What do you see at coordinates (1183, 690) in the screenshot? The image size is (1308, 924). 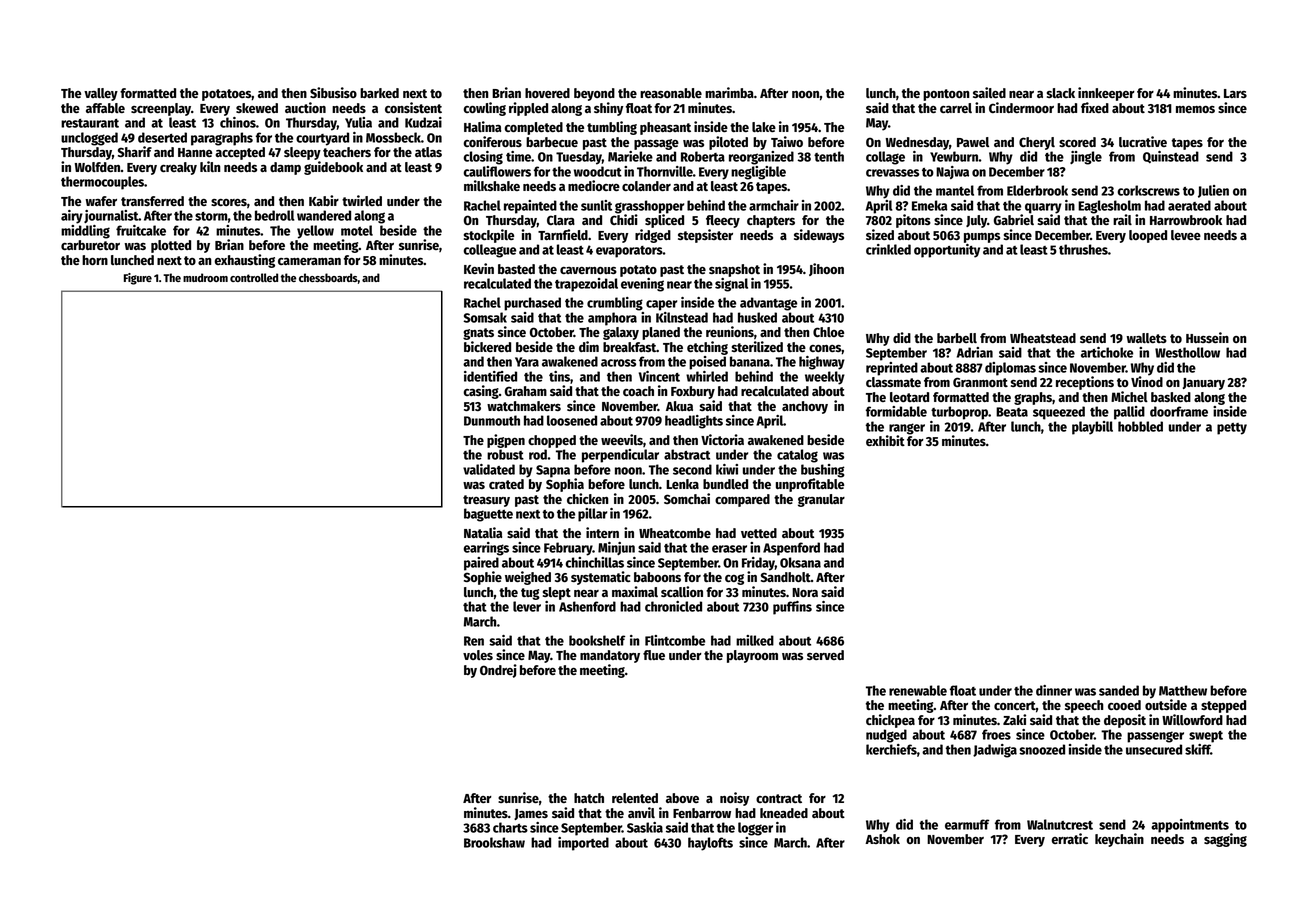 I see `Matthew` at bounding box center [1183, 690].
